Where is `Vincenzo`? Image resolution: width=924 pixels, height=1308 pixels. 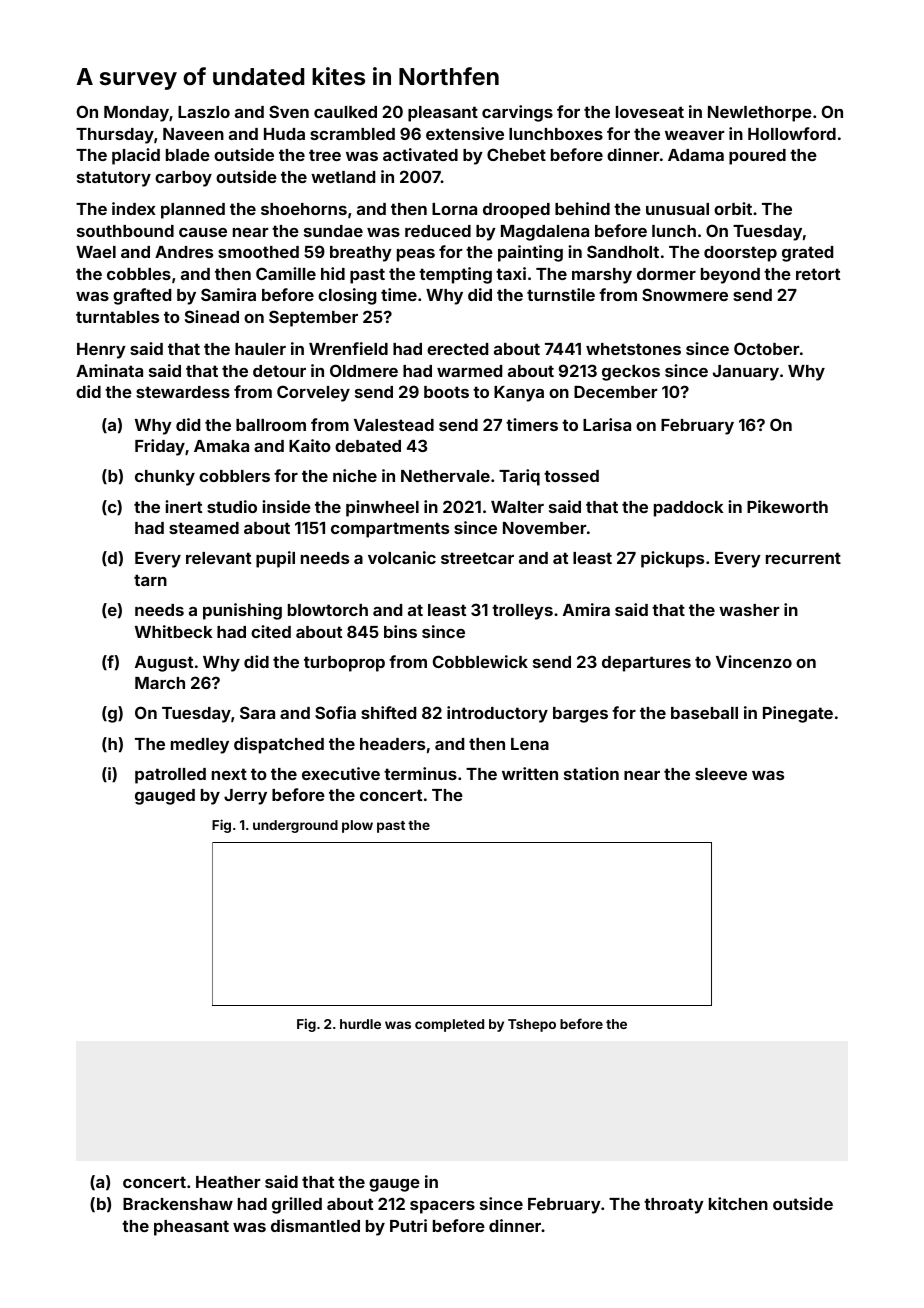 Vincenzo is located at coordinates (754, 661).
